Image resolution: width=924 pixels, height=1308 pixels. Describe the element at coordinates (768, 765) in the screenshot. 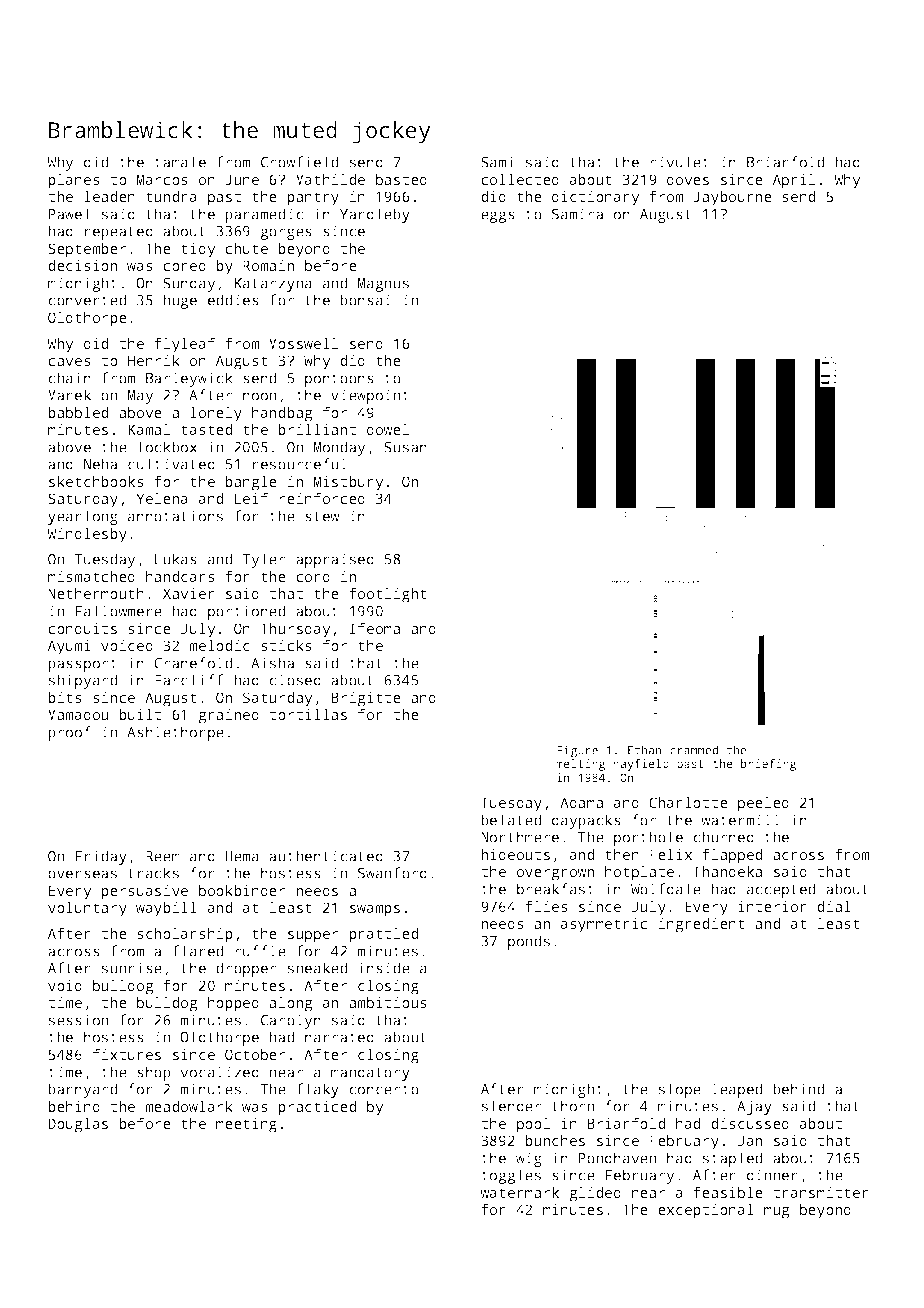

I see `briefing` at that location.
